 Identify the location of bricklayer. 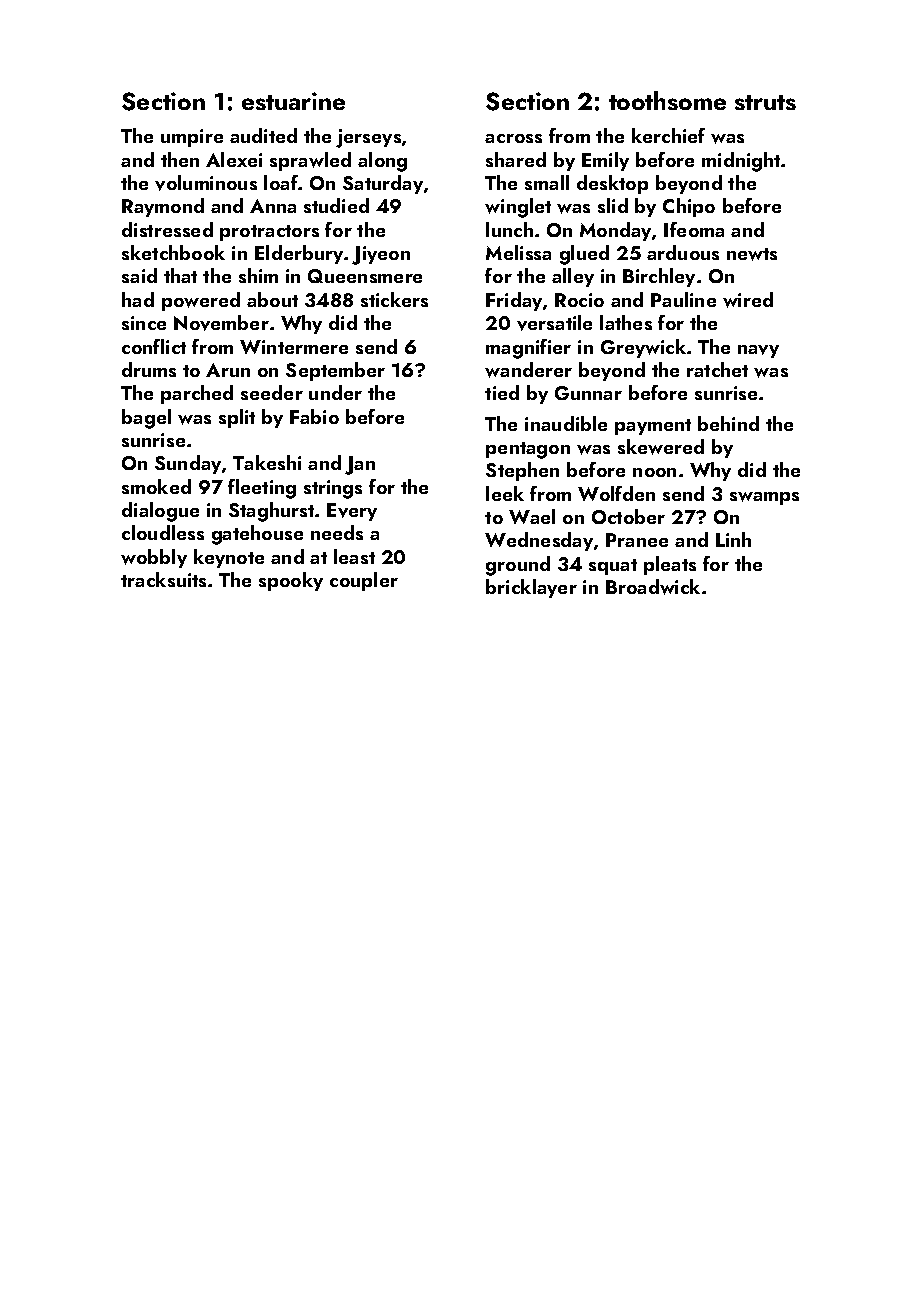
(531, 588).
